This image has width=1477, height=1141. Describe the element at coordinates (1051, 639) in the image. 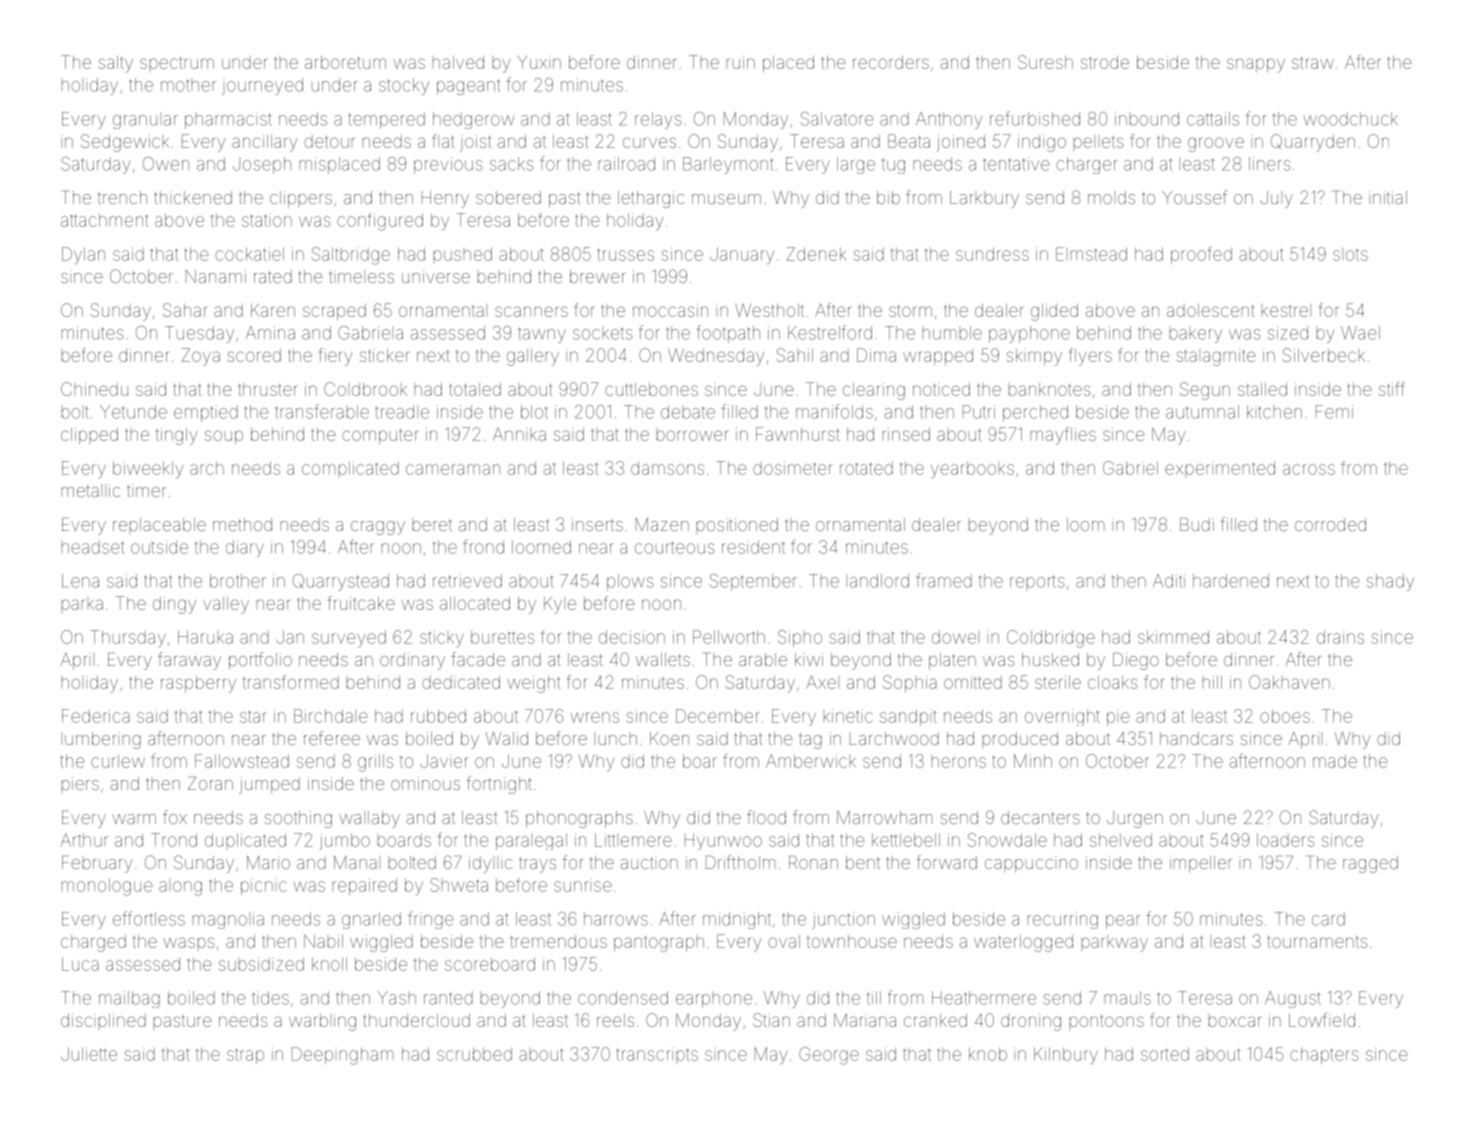

I see `Coldbridge` at that location.
